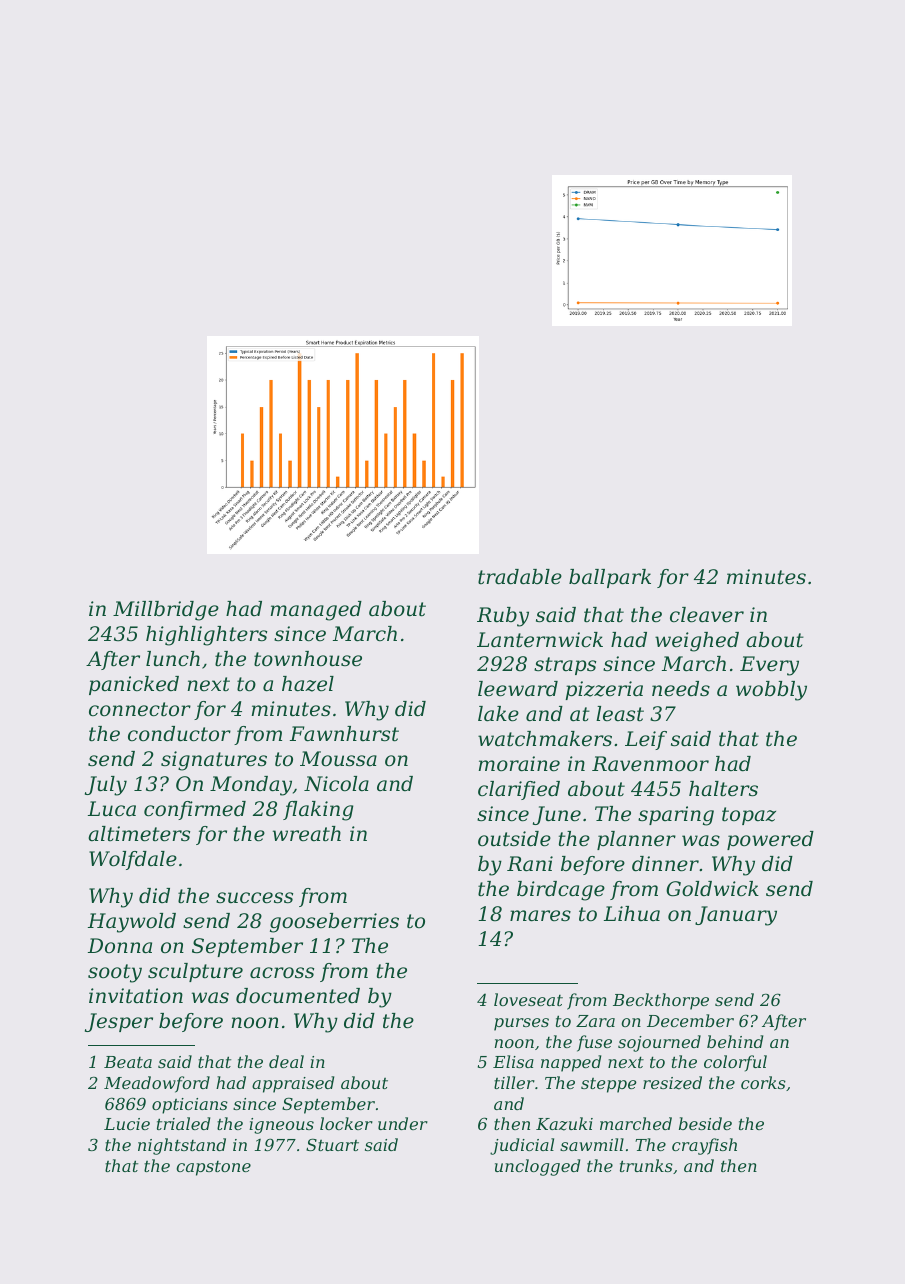  I want to click on trunks, so click(646, 1165).
